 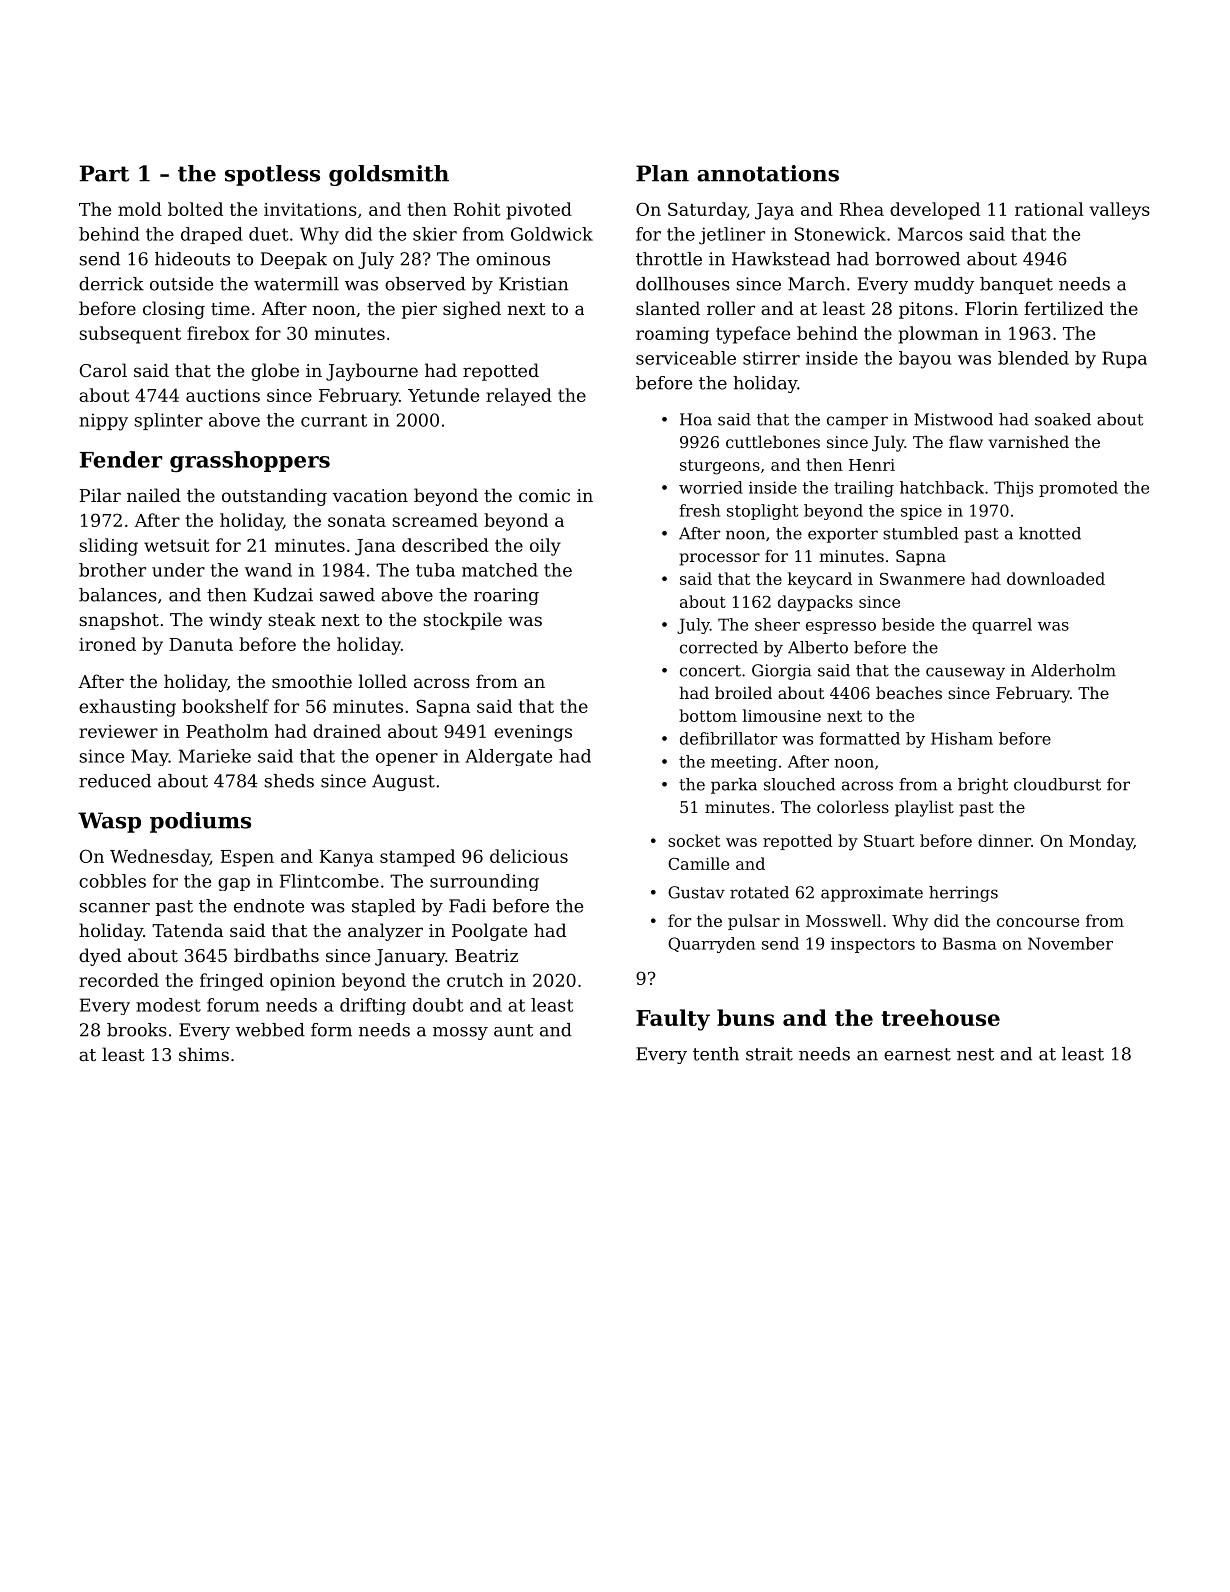 What do you see at coordinates (909, 692) in the image?
I see `beaches` at bounding box center [909, 692].
